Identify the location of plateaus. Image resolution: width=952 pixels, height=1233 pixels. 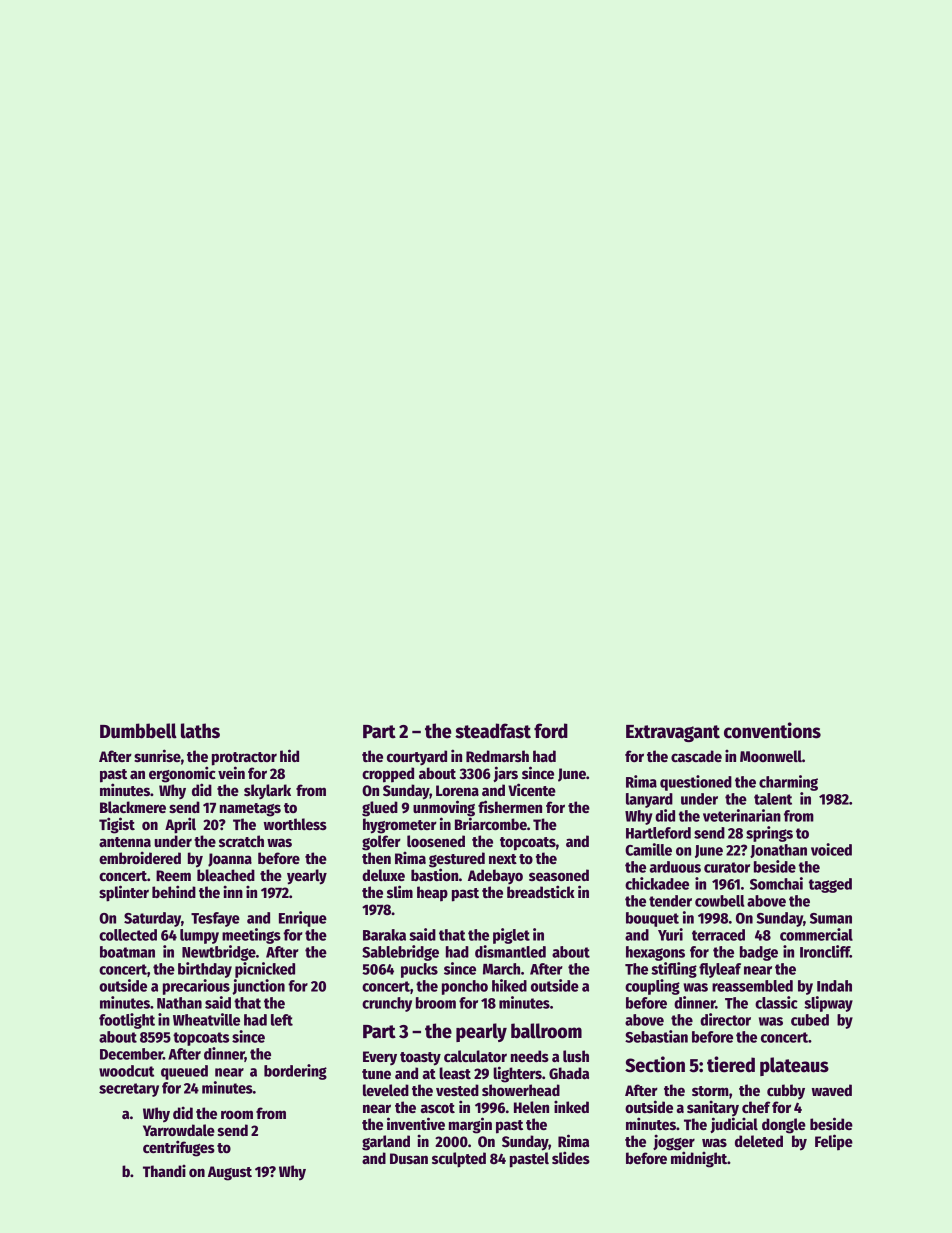
(794, 1066).
